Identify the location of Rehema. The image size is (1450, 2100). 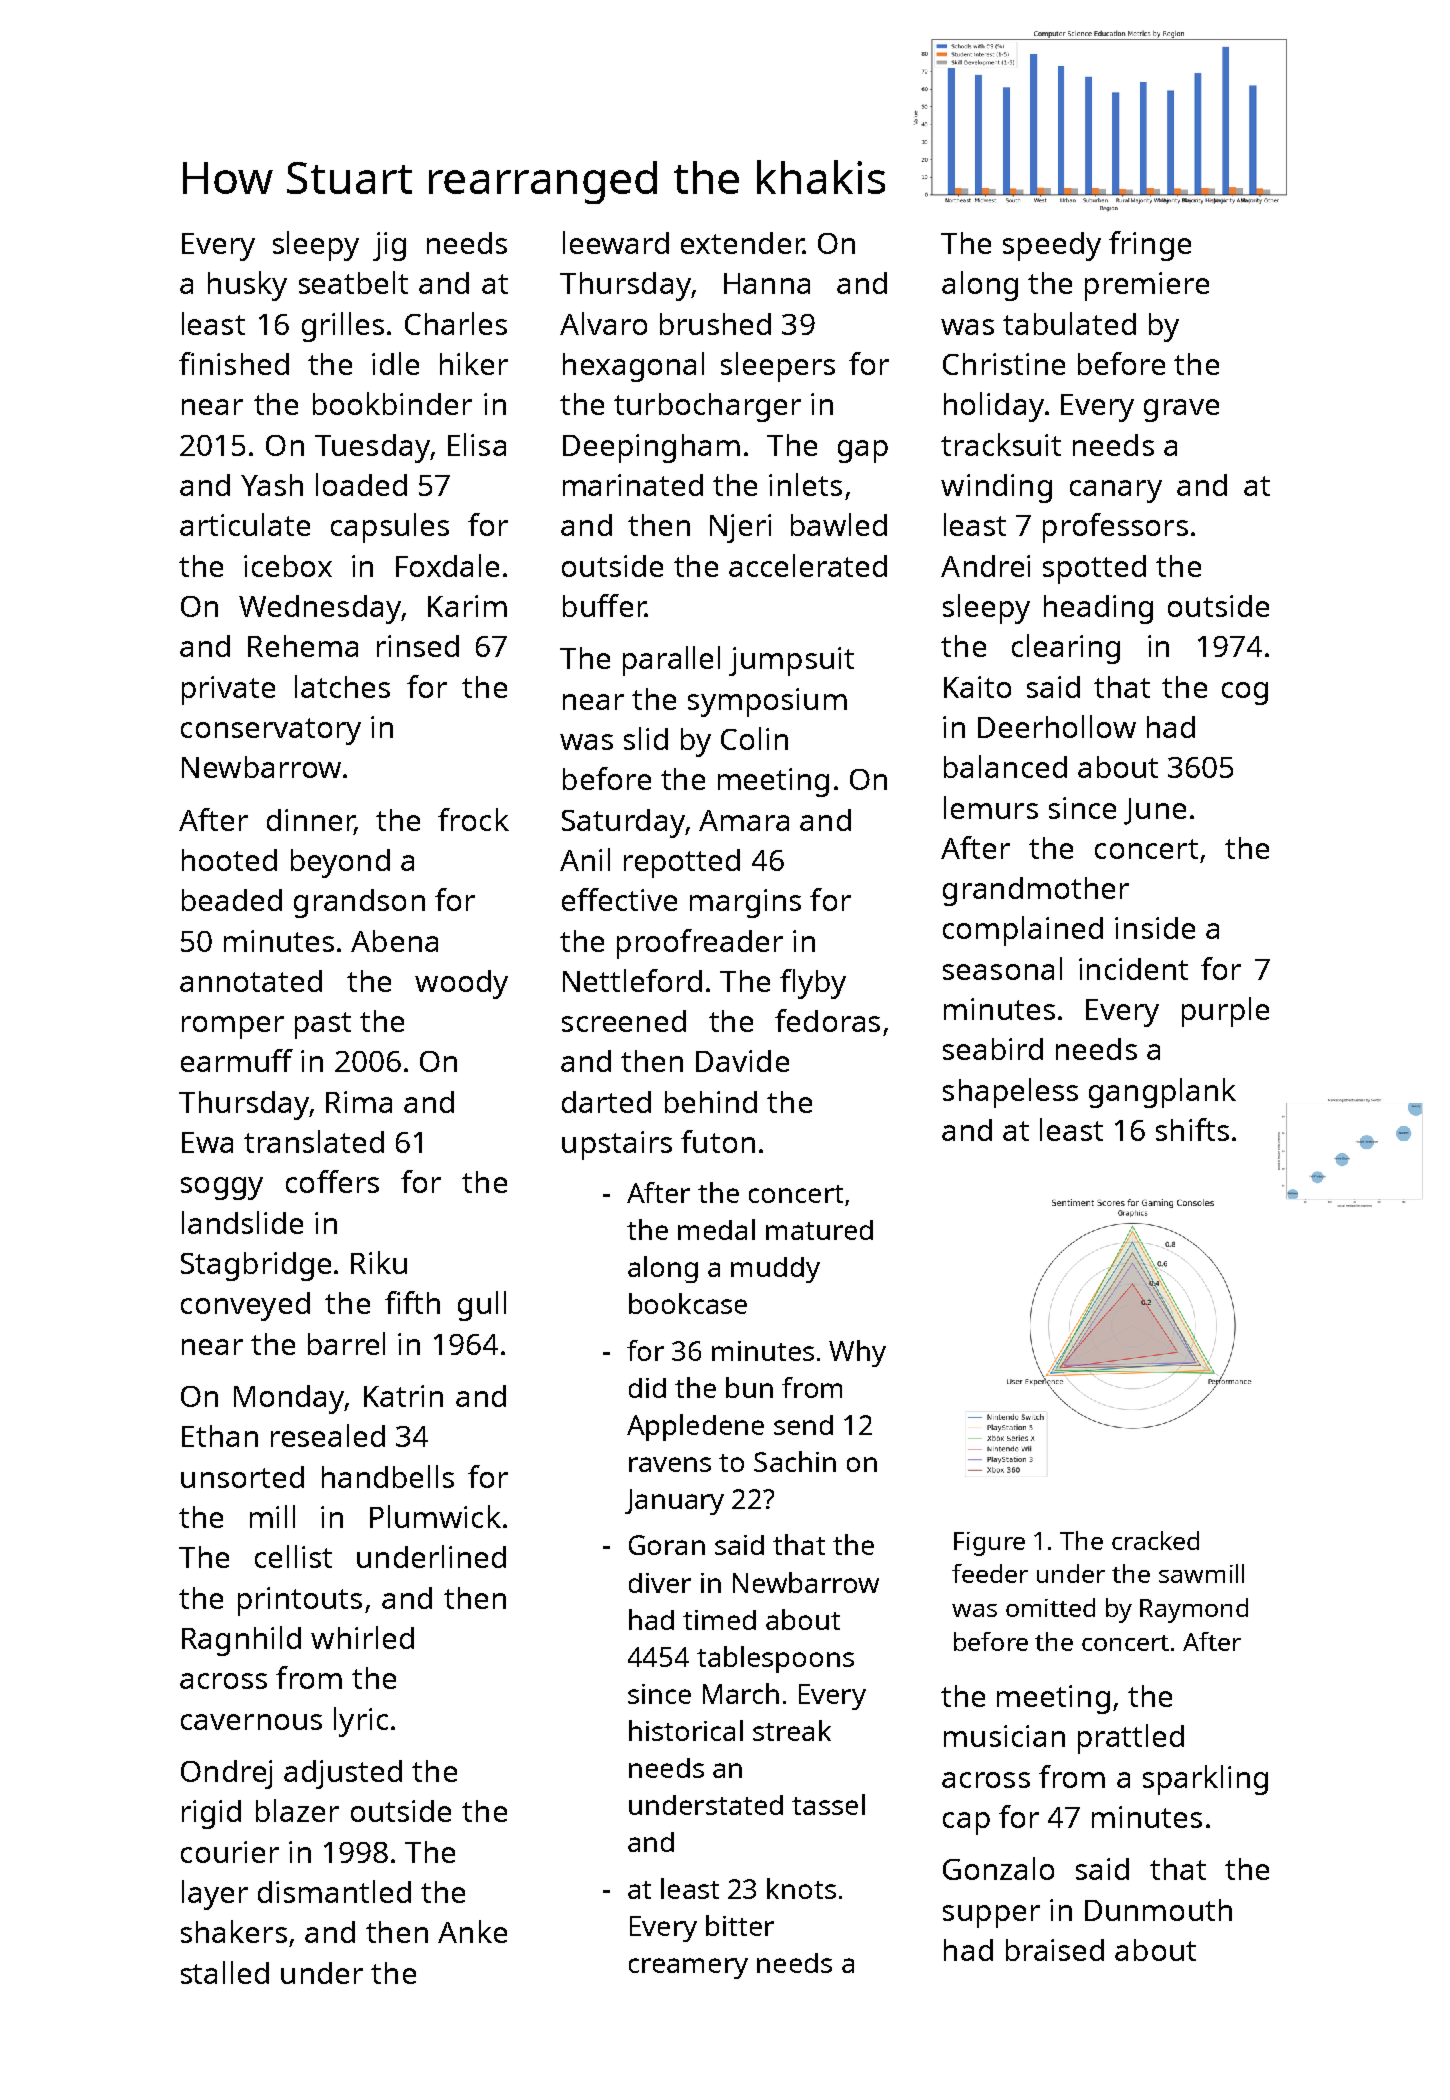
(303, 646).
